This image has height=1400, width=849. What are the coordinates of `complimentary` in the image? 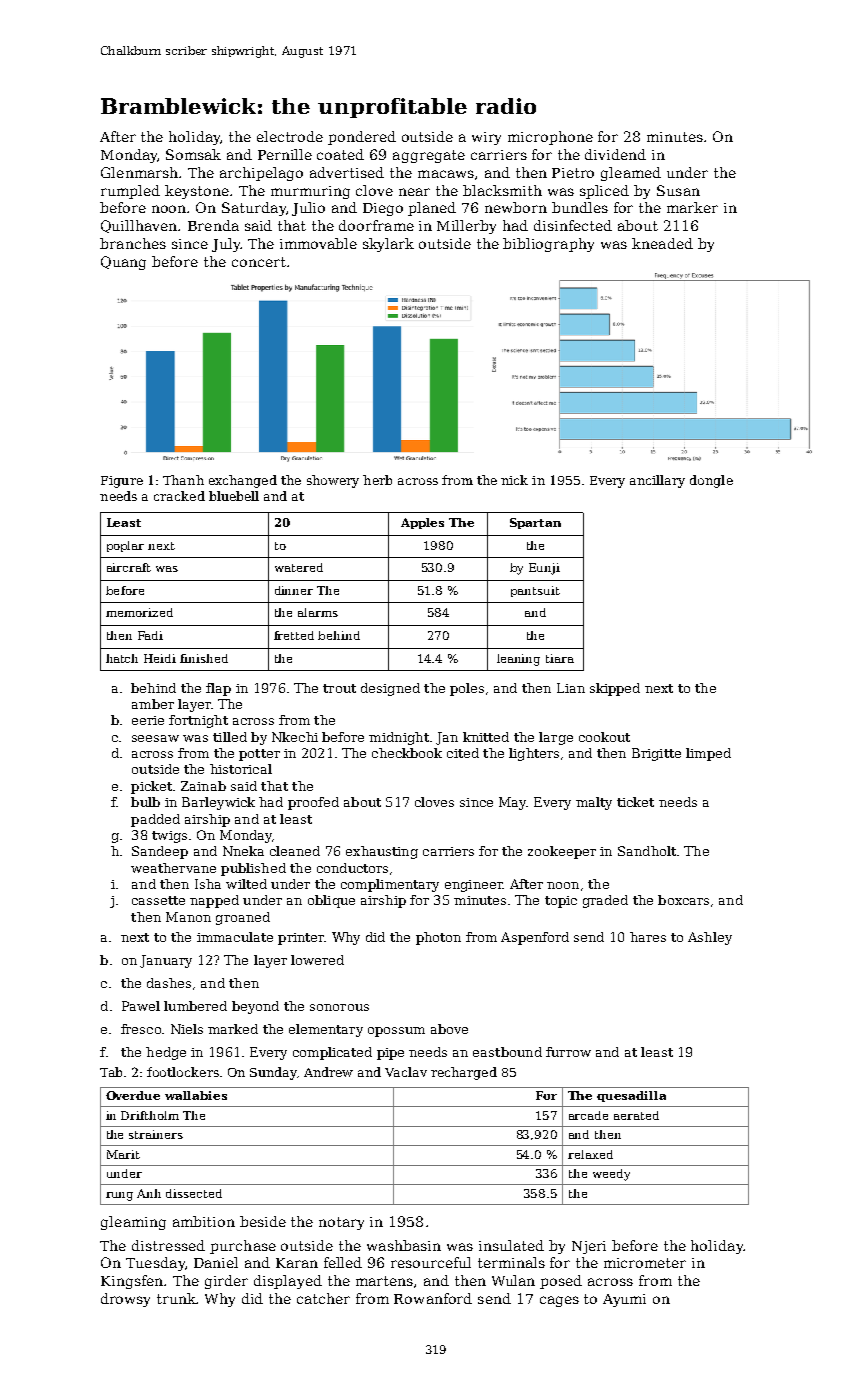 It's located at (390, 885).
